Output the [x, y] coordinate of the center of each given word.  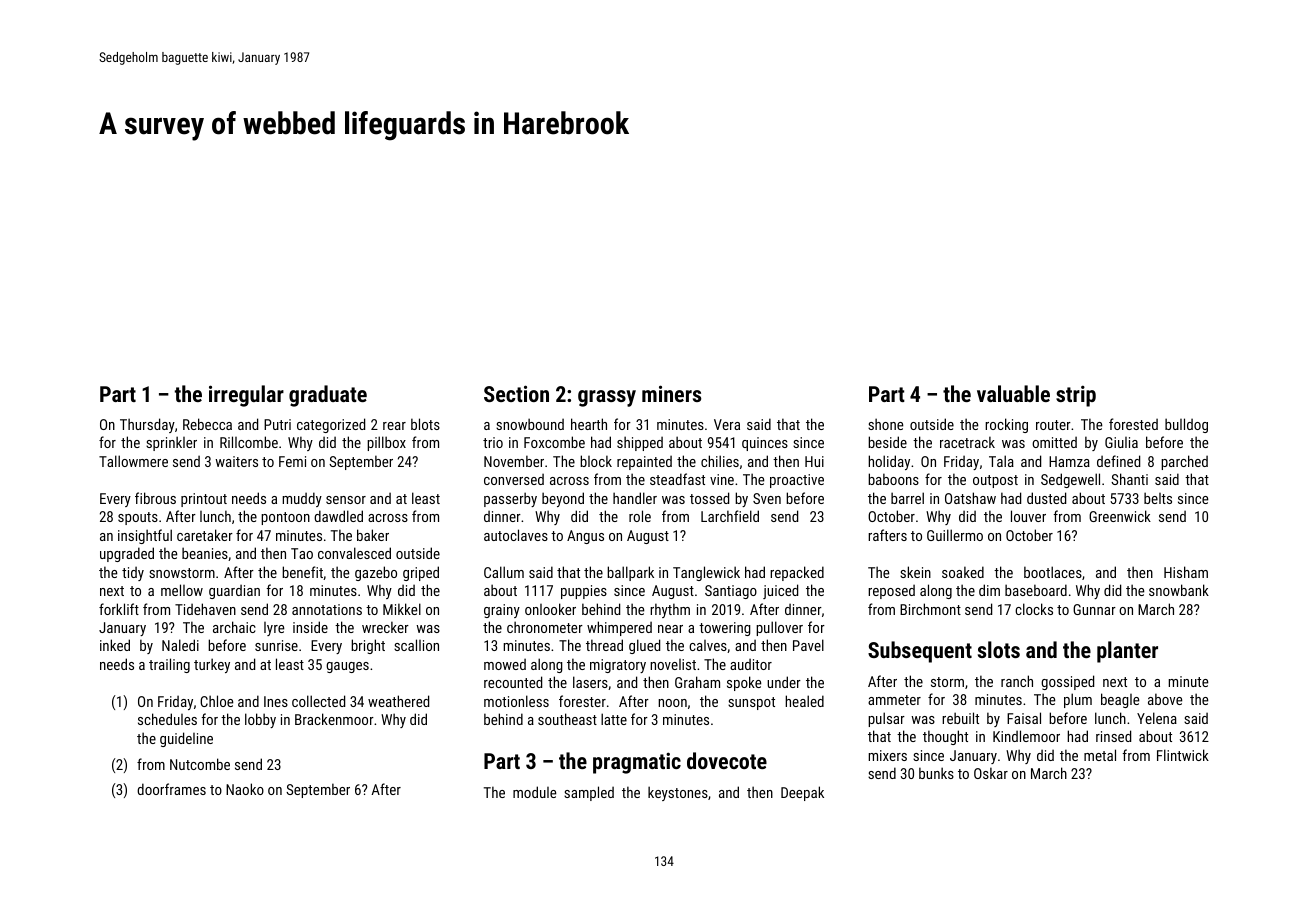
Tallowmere [133, 461]
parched [1184, 462]
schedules [167, 719]
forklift [119, 609]
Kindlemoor [1026, 736]
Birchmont [930, 609]
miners [671, 393]
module [534, 792]
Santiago [731, 592]
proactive [797, 481]
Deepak [802, 793]
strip [1076, 396]
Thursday [147, 425]
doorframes [171, 789]
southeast [567, 719]
